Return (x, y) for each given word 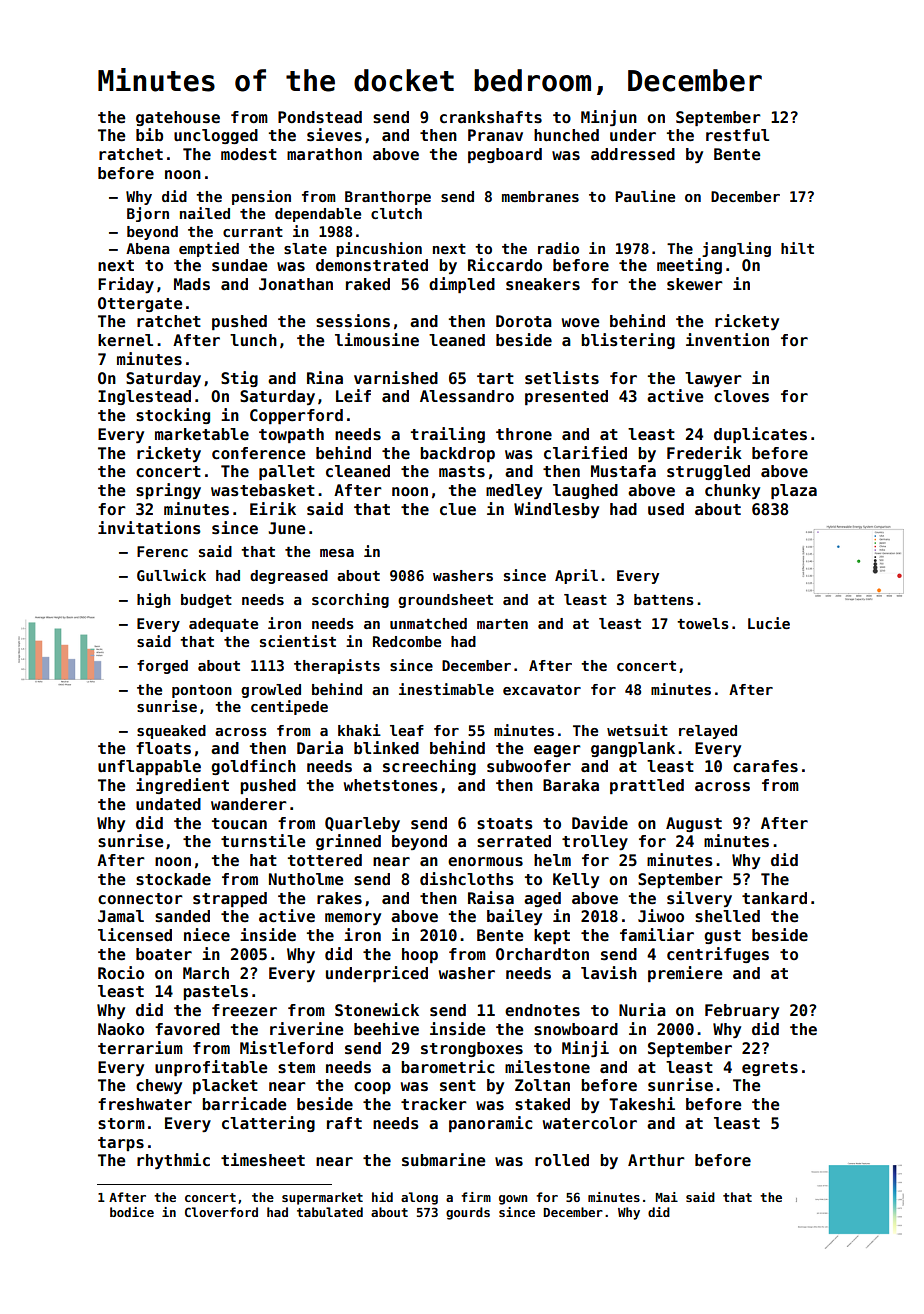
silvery (699, 899)
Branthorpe (388, 198)
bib (149, 134)
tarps (121, 1144)
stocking (173, 416)
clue (458, 509)
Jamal (121, 916)
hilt (797, 248)
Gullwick (171, 575)
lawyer (713, 379)
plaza (794, 491)
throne (524, 434)
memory (353, 919)
